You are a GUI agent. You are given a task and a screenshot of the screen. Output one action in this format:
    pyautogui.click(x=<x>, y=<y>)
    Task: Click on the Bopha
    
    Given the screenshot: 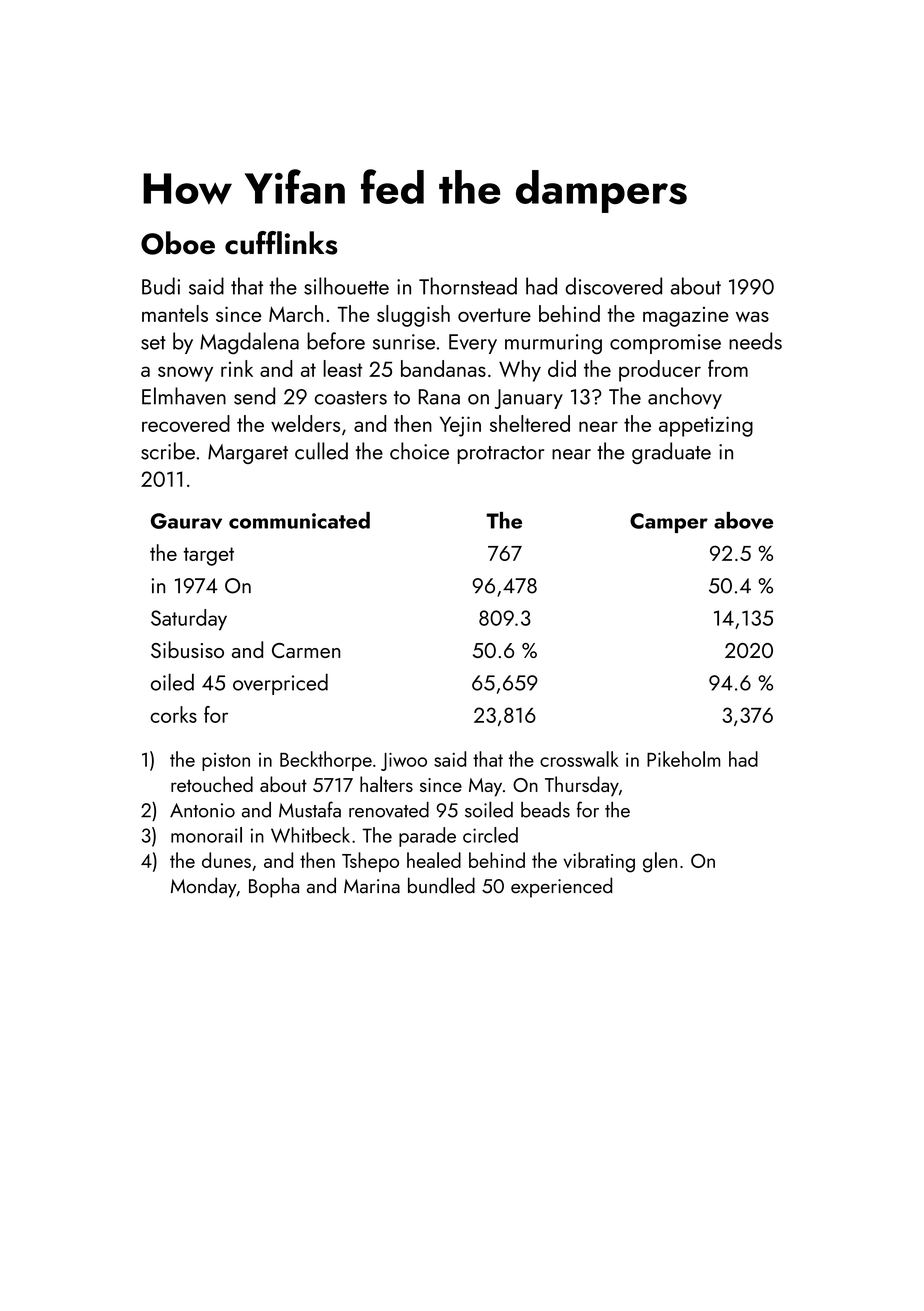 What is the action you would take?
    pyautogui.click(x=274, y=887)
